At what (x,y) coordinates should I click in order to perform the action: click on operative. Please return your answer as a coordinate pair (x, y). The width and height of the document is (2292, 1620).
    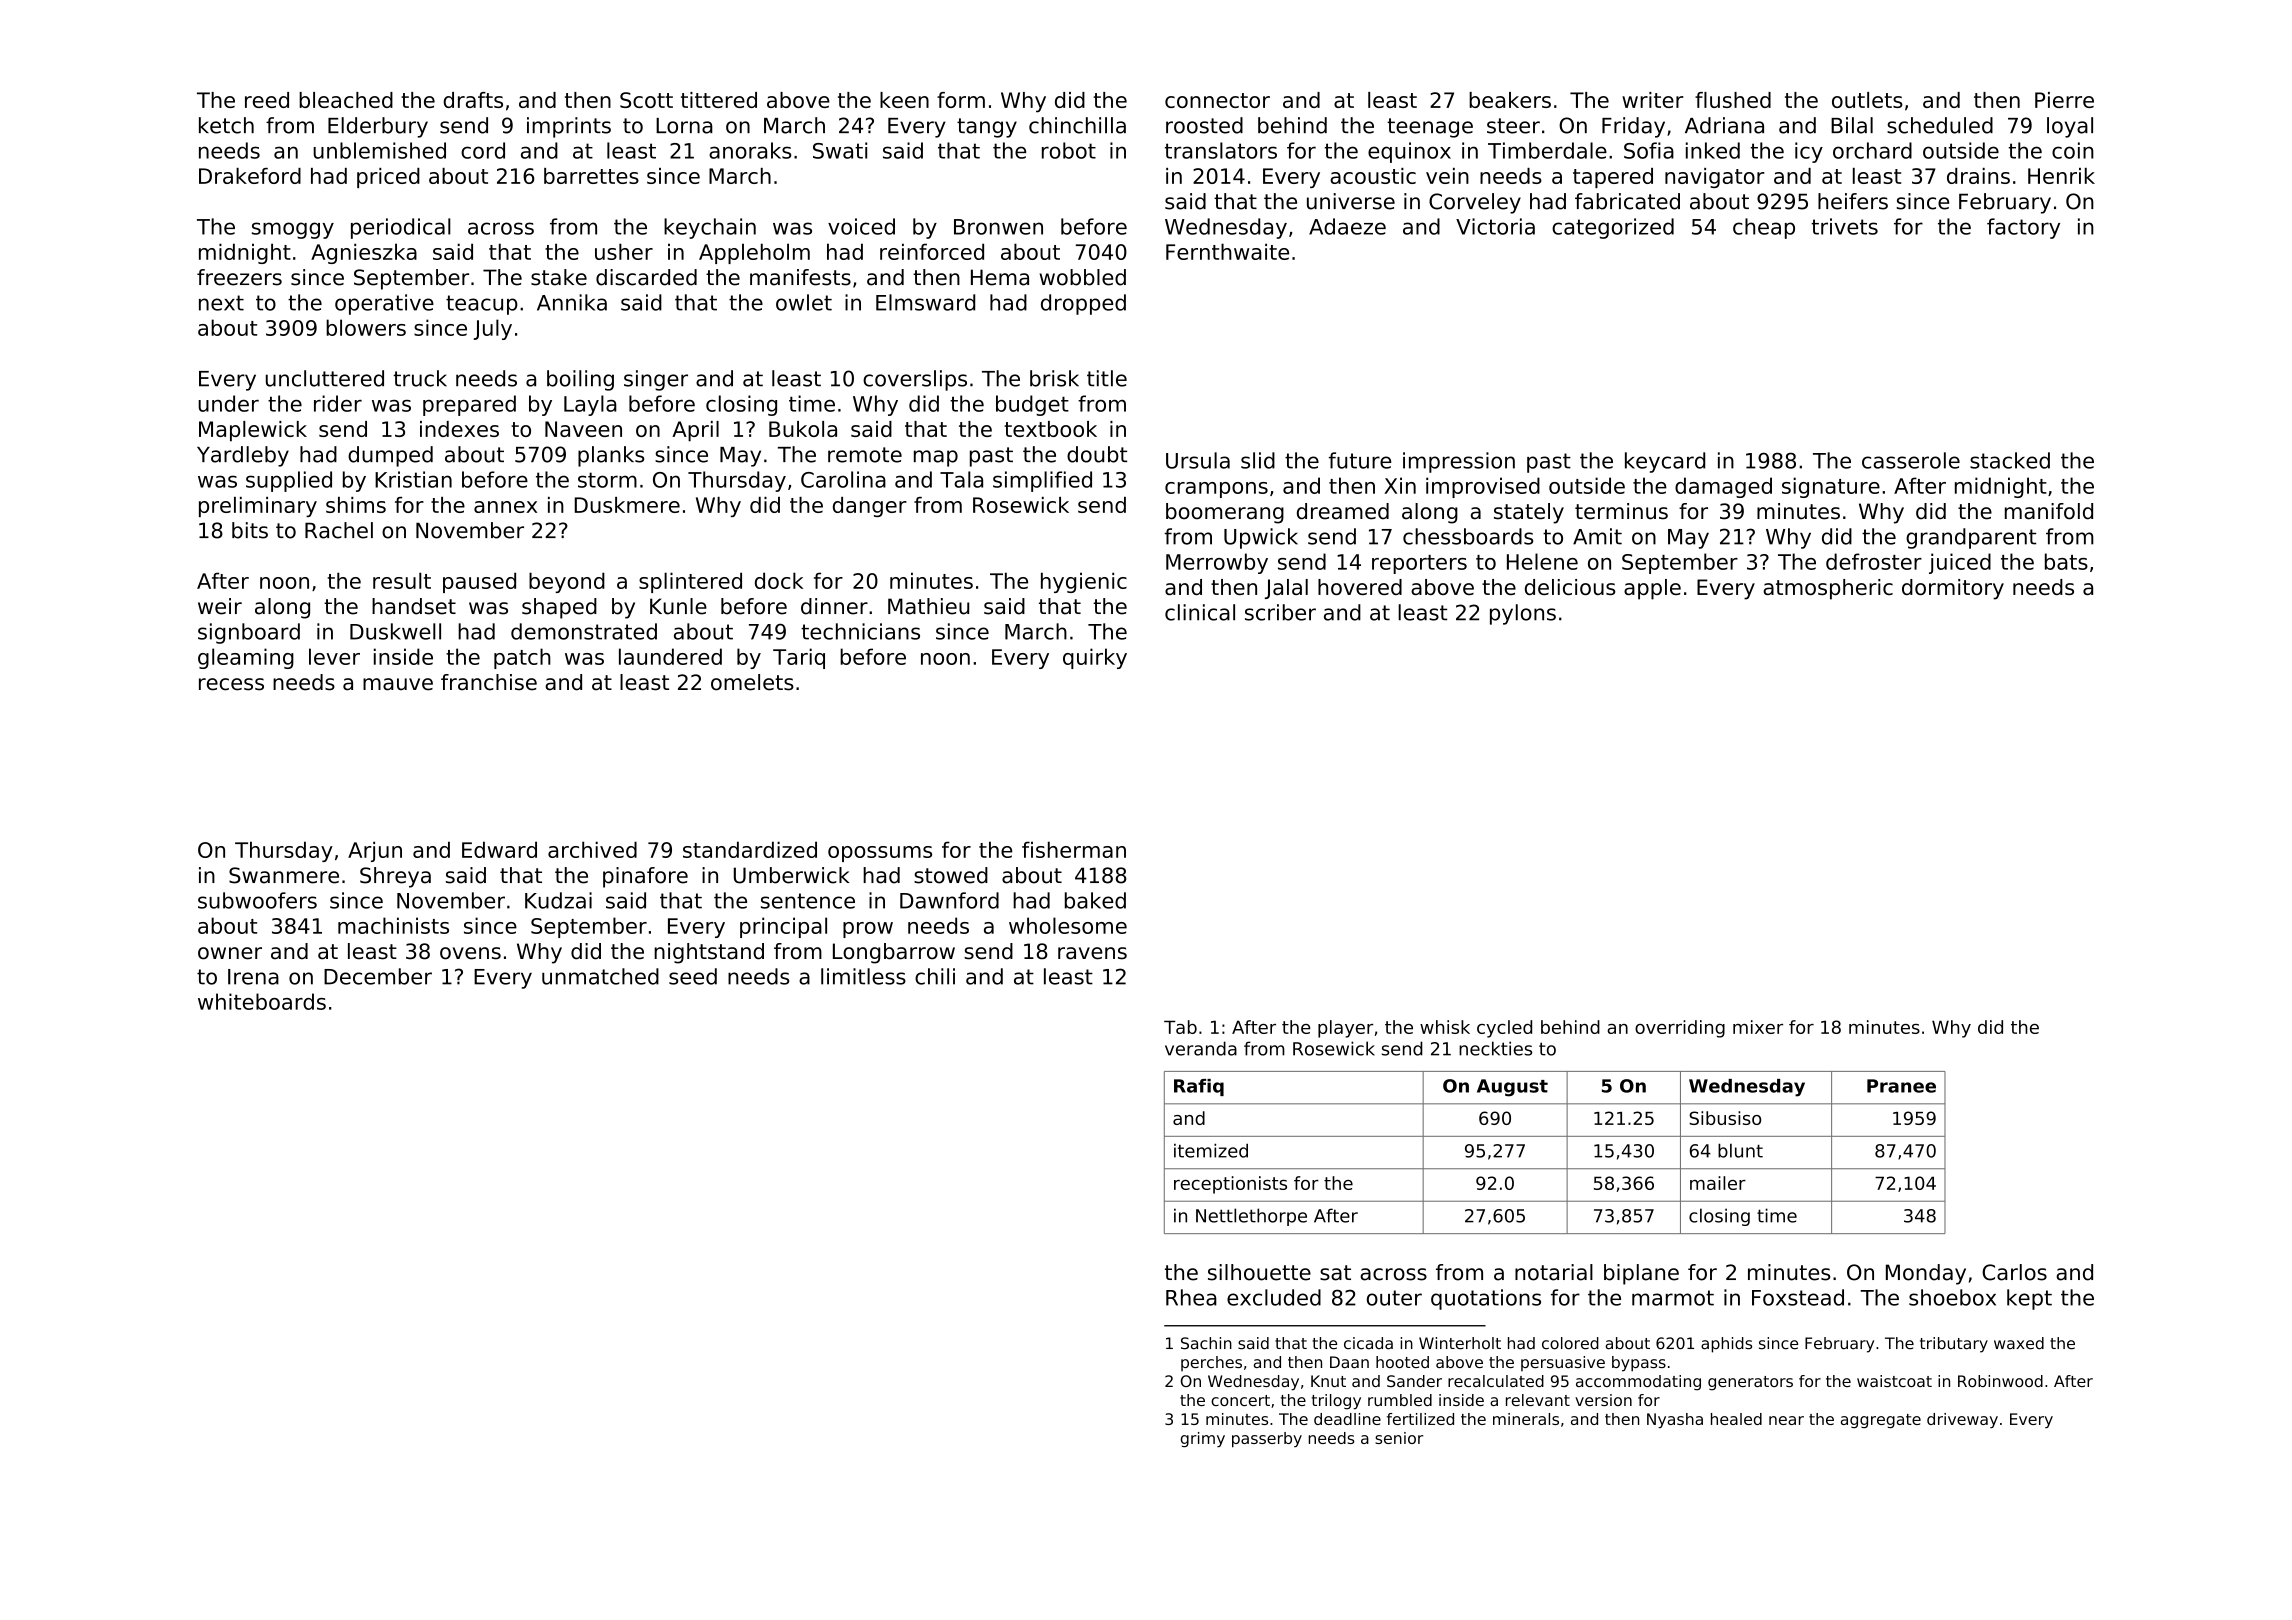
    Looking at the image, I should click on (384, 304).
